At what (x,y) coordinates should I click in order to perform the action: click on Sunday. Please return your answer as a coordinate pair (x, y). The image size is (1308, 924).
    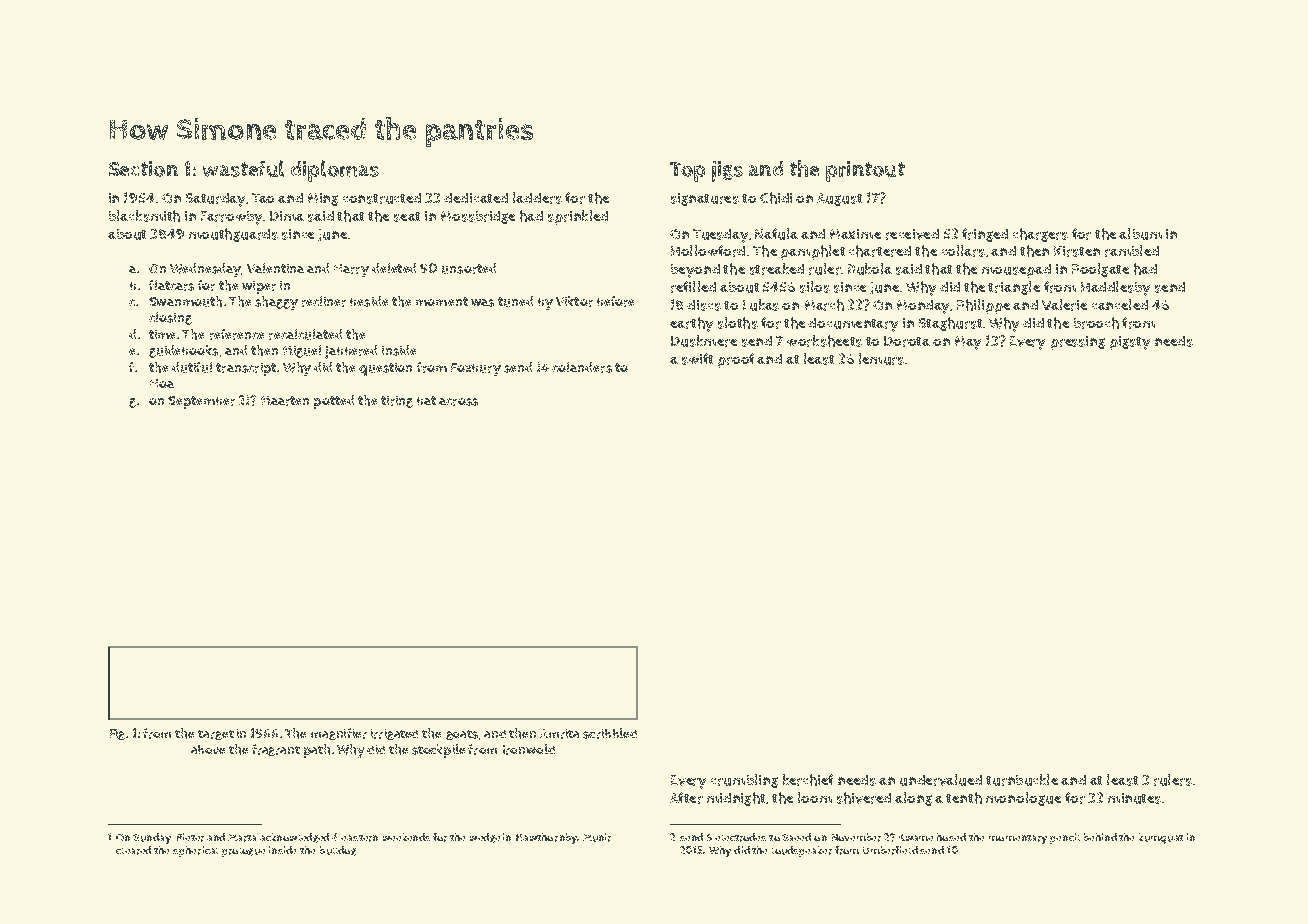
    Looking at the image, I should click on (152, 838).
